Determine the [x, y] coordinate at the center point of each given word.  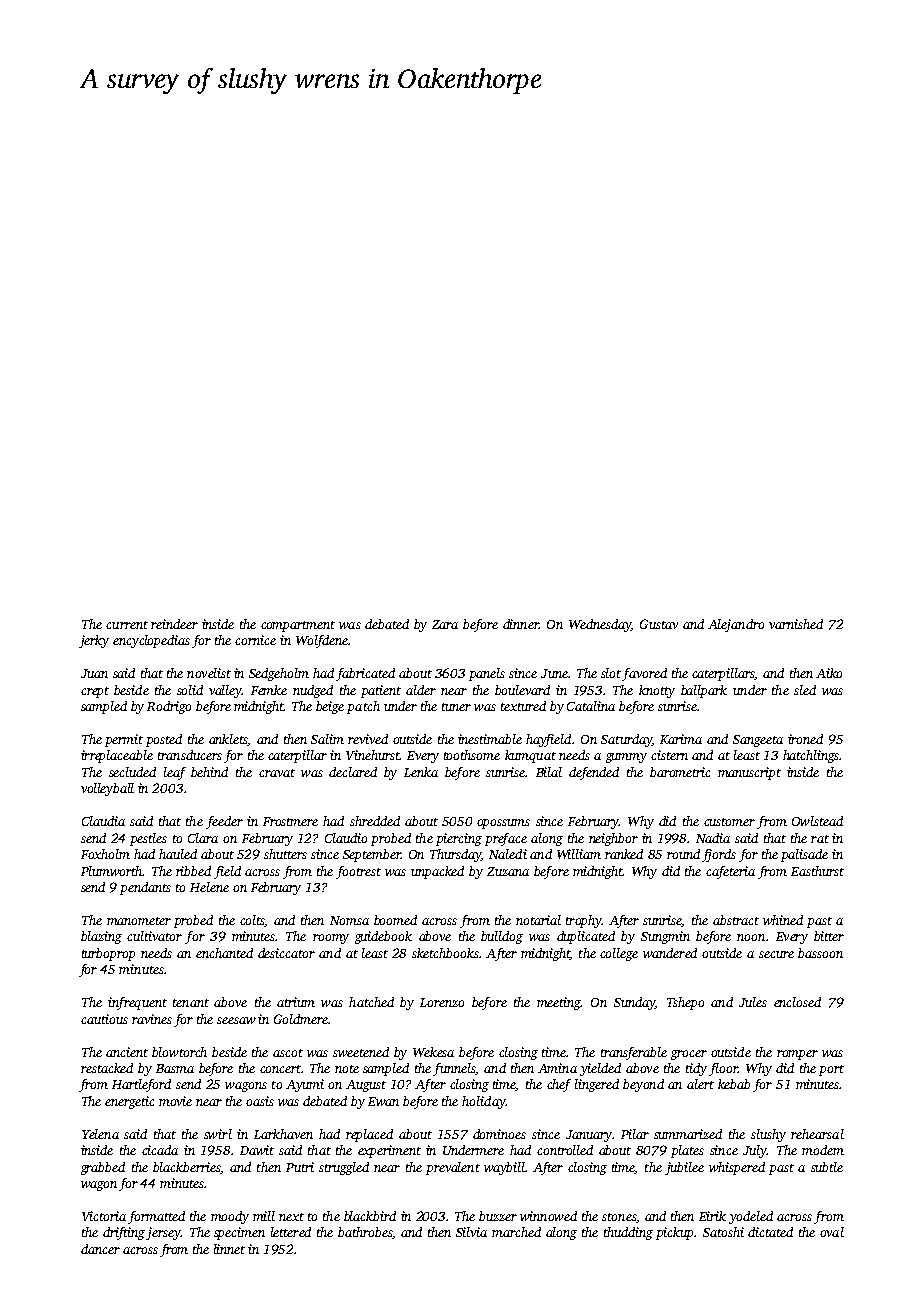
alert [700, 1084]
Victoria [104, 1216]
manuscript [749, 773]
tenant [191, 1003]
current [127, 625]
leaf [175, 773]
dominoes [499, 1134]
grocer [689, 1055]
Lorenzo [442, 1002]
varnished [796, 624]
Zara [445, 624]
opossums [503, 824]
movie [175, 1101]
